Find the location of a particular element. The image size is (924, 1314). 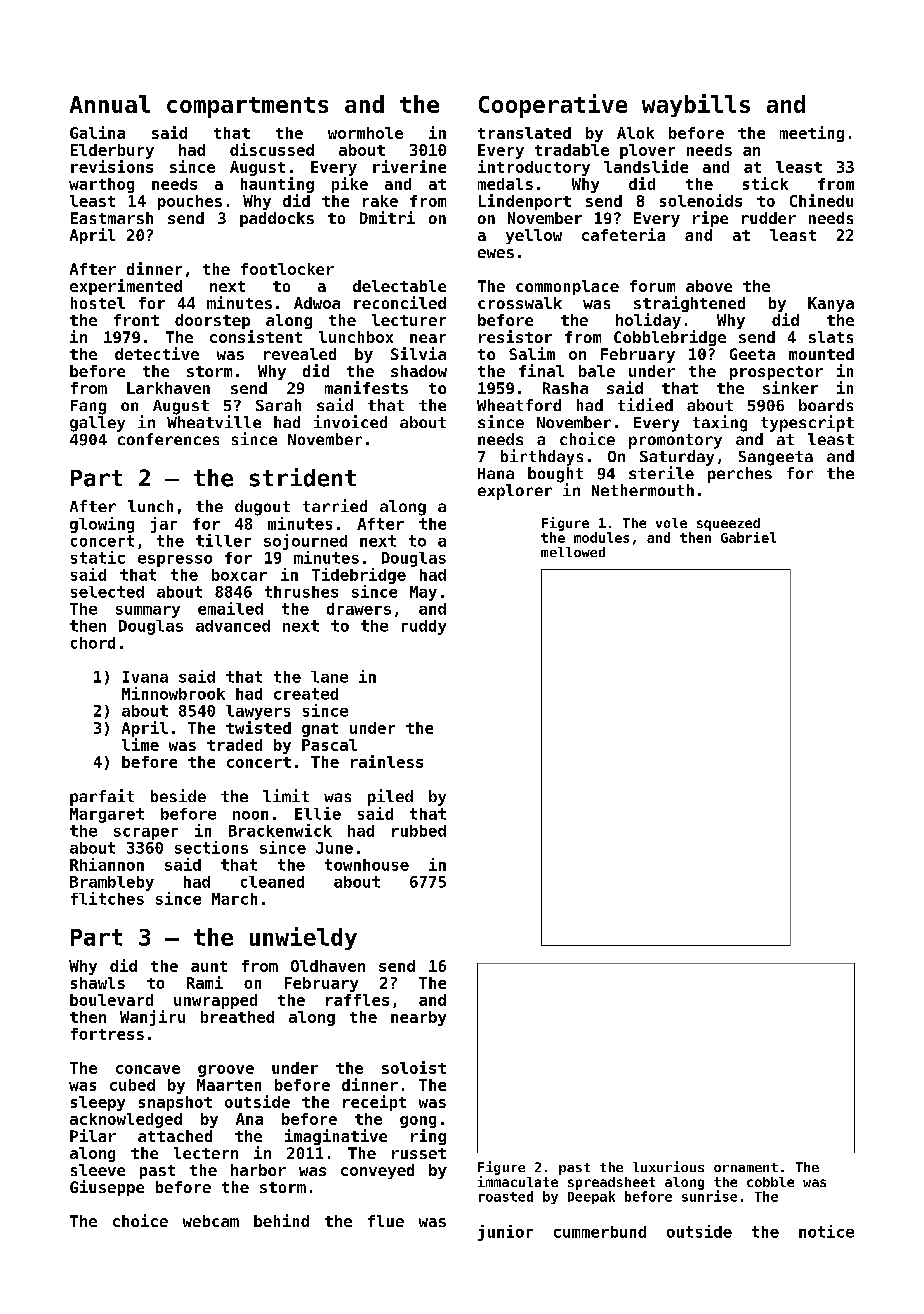

Elderbury is located at coordinates (112, 151).
